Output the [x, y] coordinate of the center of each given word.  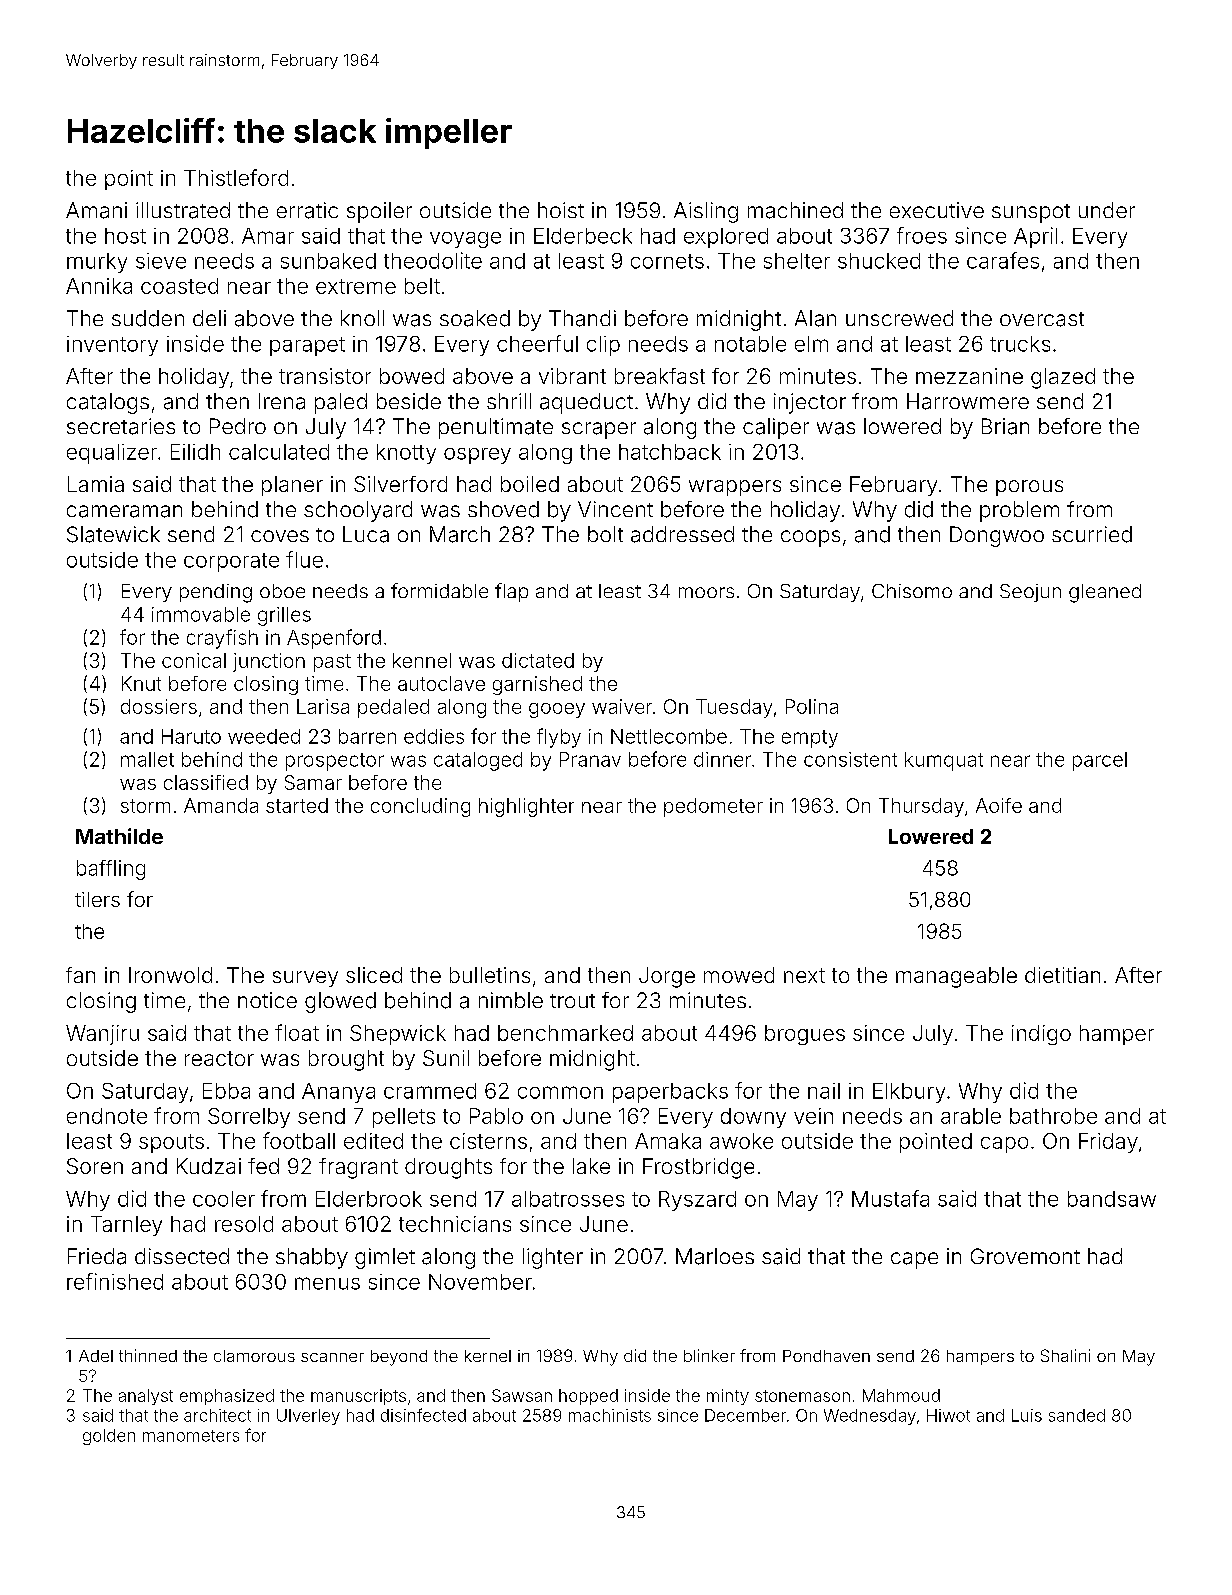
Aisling [706, 212]
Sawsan [522, 1395]
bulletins [490, 975]
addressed [682, 534]
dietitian [1062, 975]
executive [937, 210]
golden [109, 1437]
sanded [1077, 1415]
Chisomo [912, 591]
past [332, 663]
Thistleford [236, 177]
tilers [97, 899]
